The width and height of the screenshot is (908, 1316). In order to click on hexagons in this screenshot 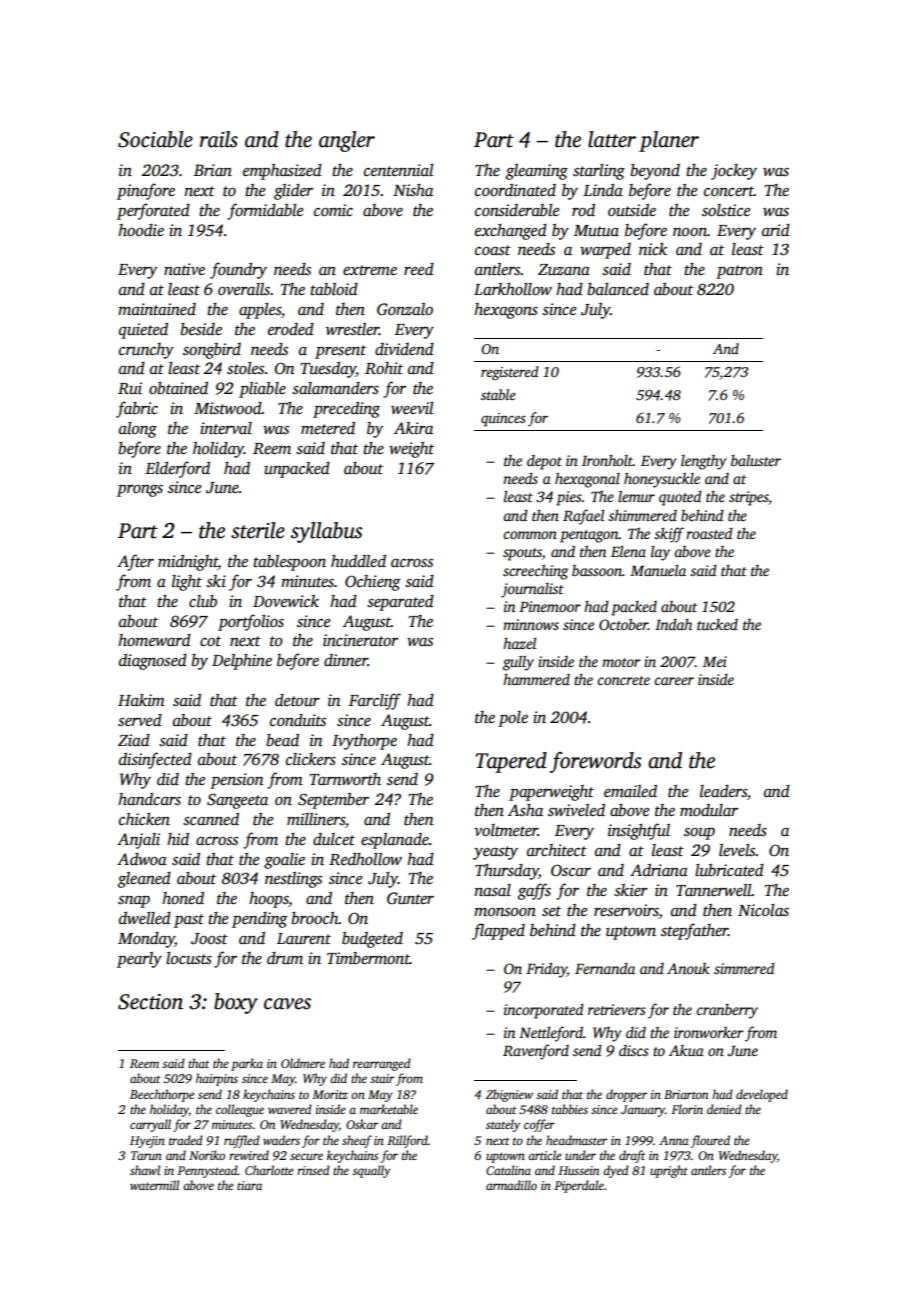, I will do `click(506, 311)`.
